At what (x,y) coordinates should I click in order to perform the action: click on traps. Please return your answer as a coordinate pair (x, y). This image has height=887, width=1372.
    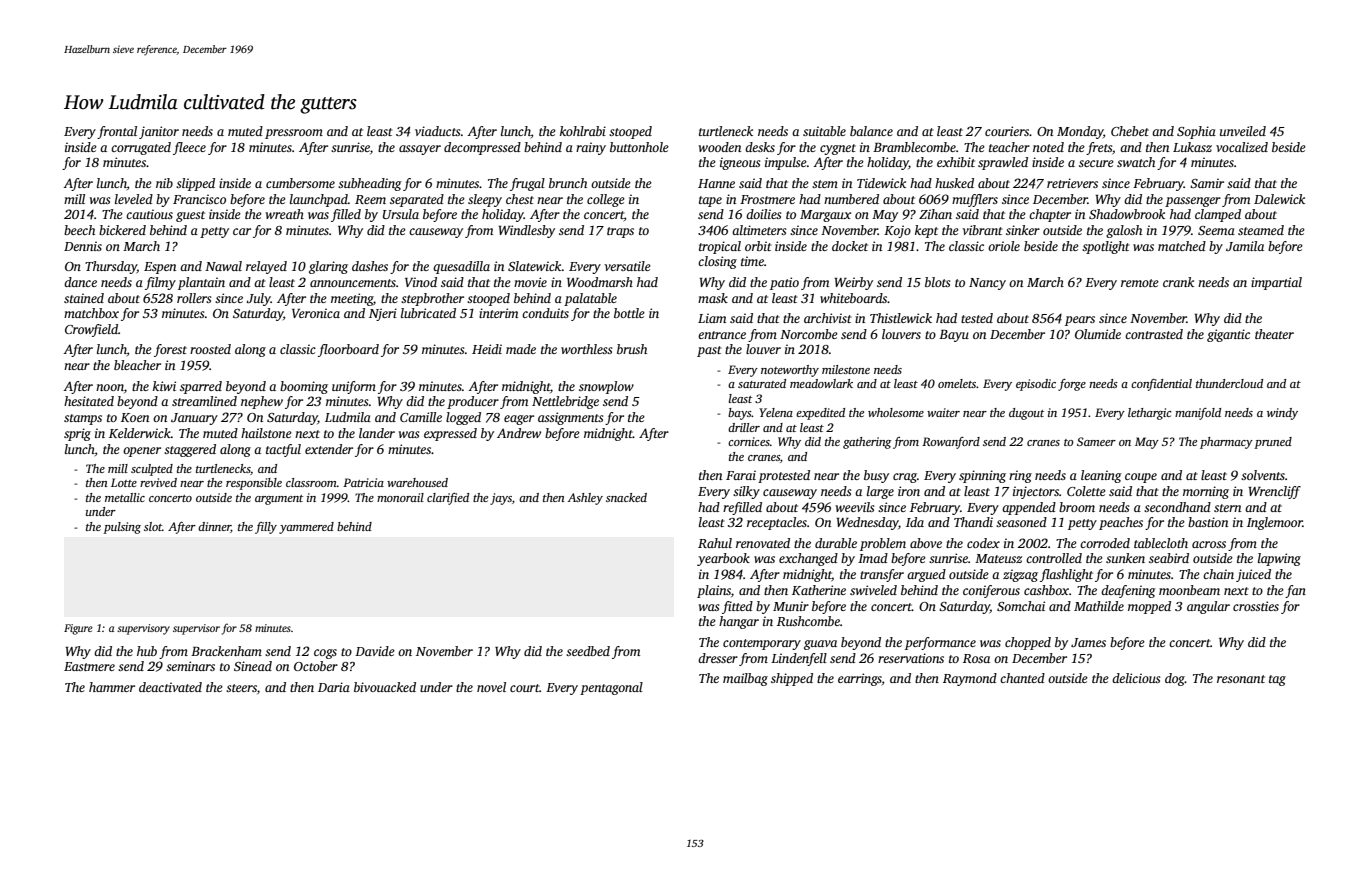
    Looking at the image, I should click on (620, 232).
